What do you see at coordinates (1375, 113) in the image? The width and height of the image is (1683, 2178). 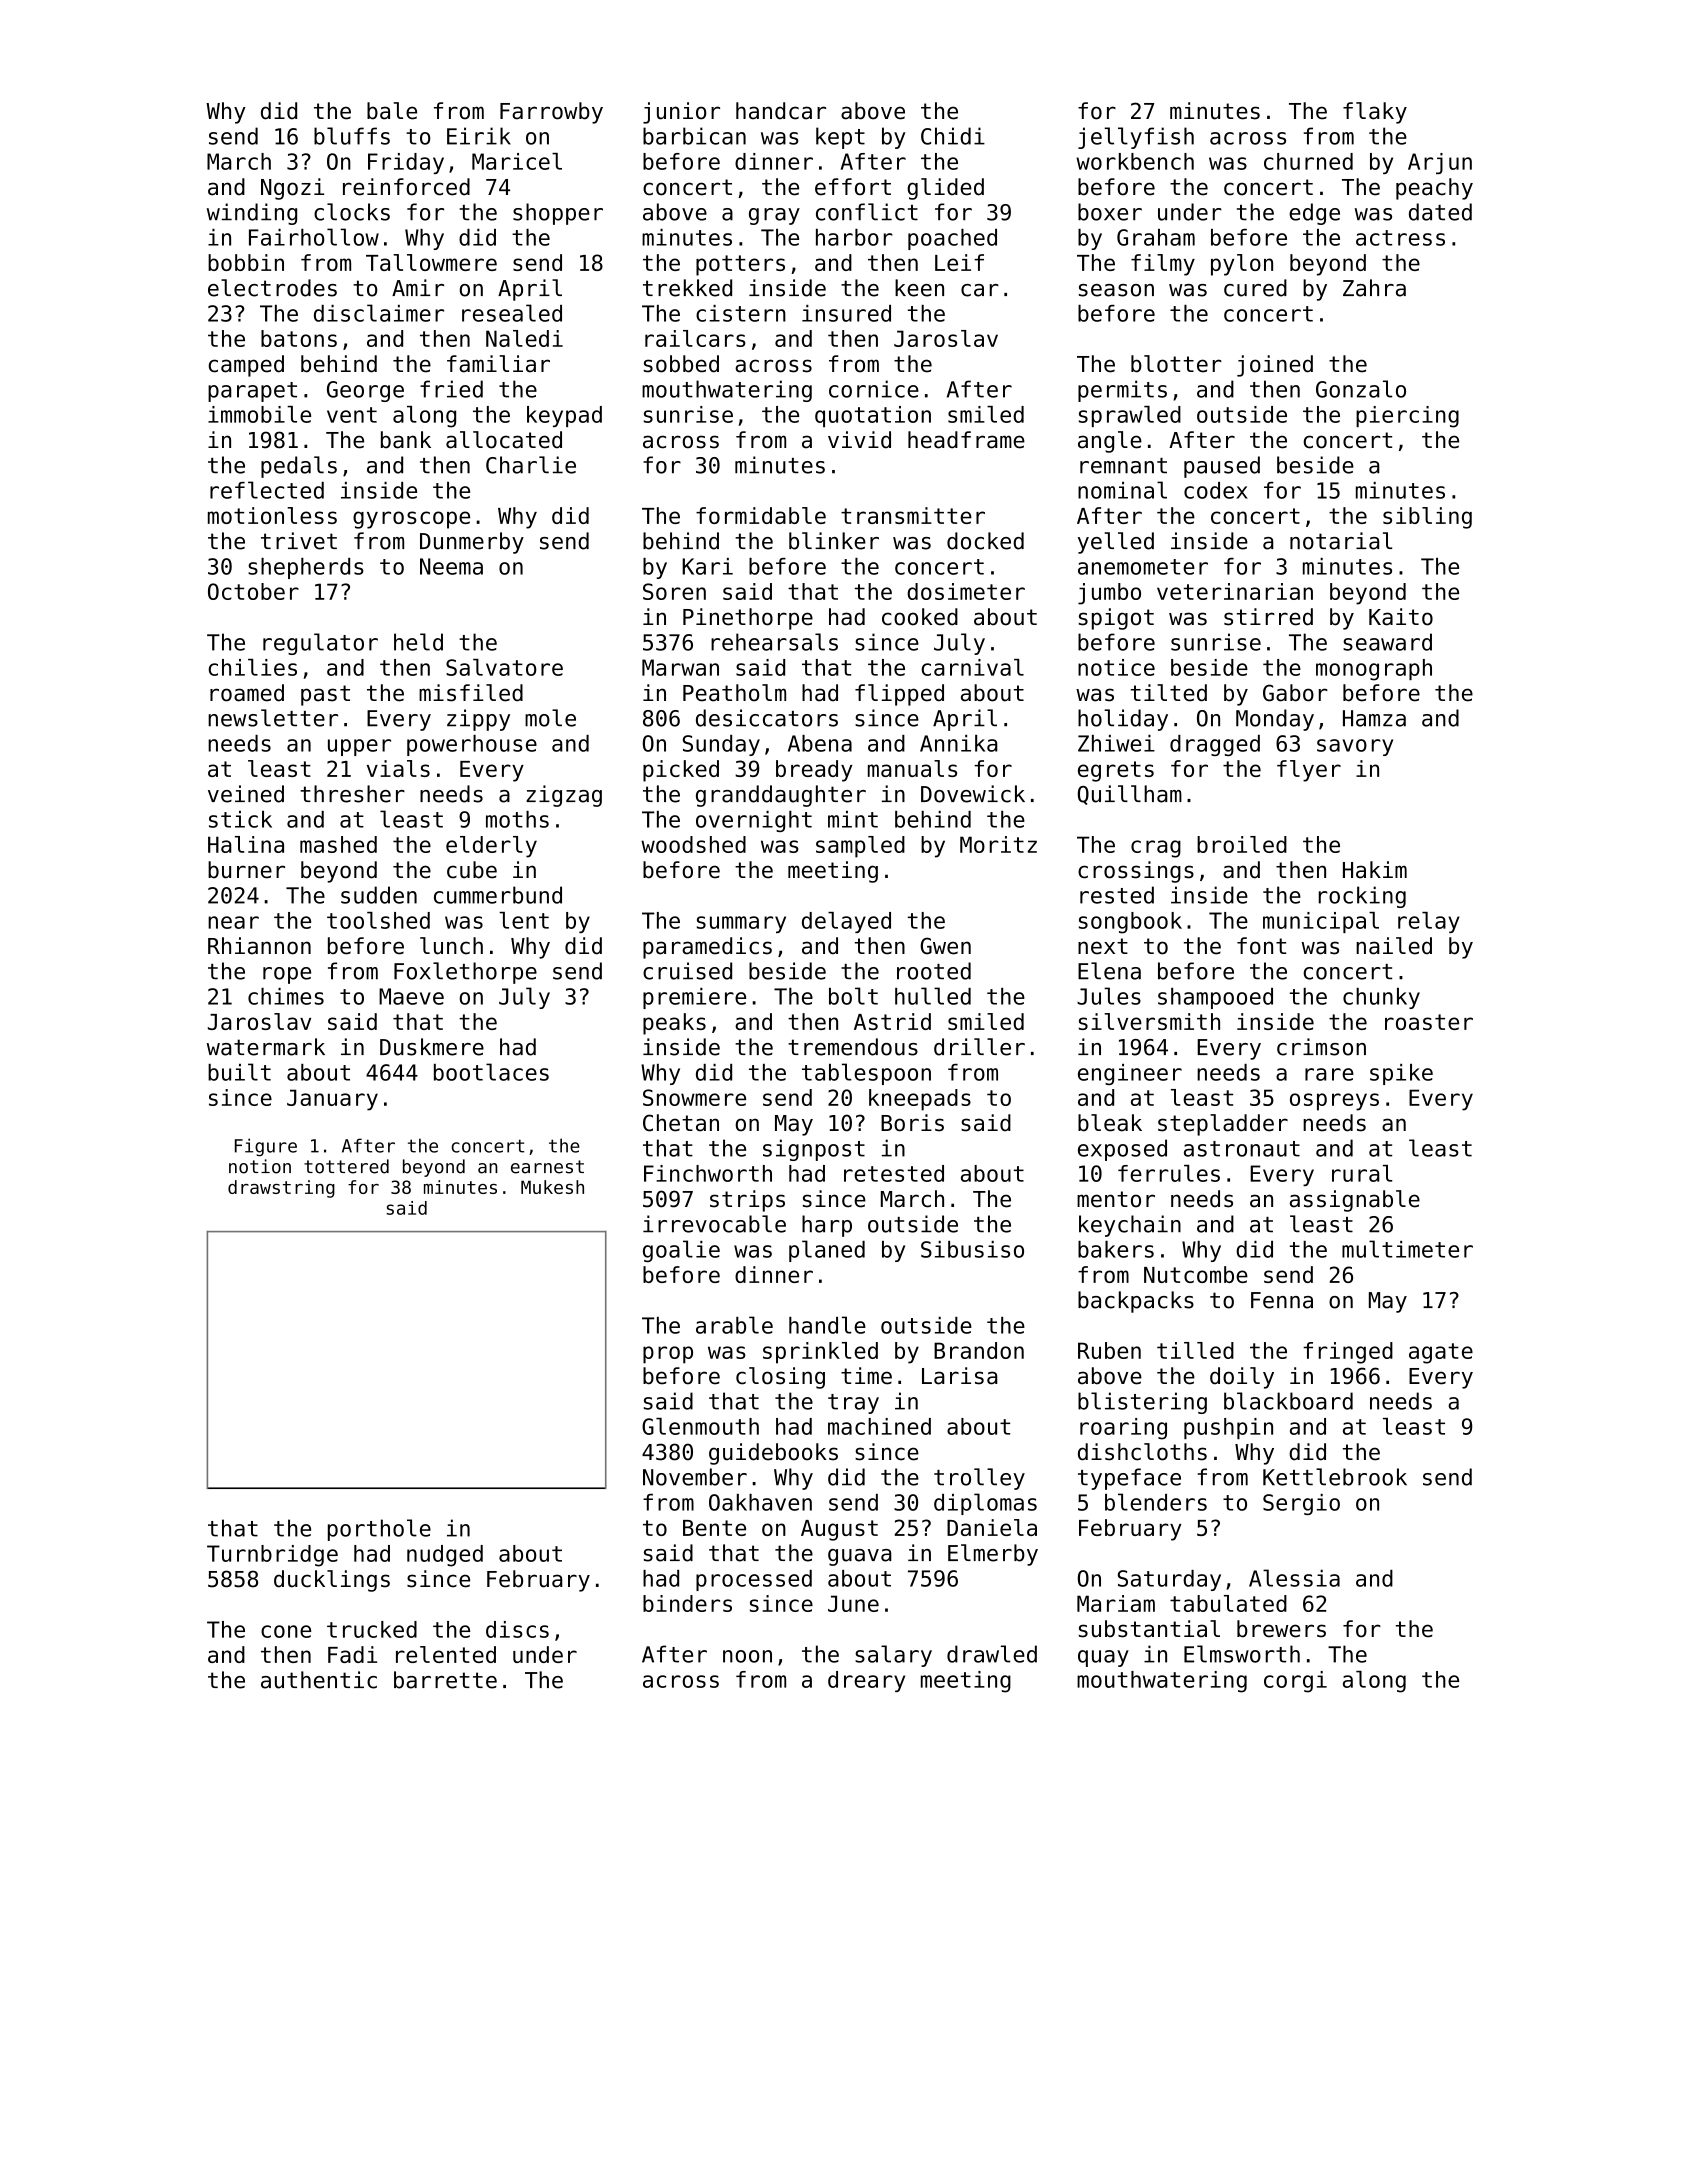 I see `flaky` at bounding box center [1375, 113].
